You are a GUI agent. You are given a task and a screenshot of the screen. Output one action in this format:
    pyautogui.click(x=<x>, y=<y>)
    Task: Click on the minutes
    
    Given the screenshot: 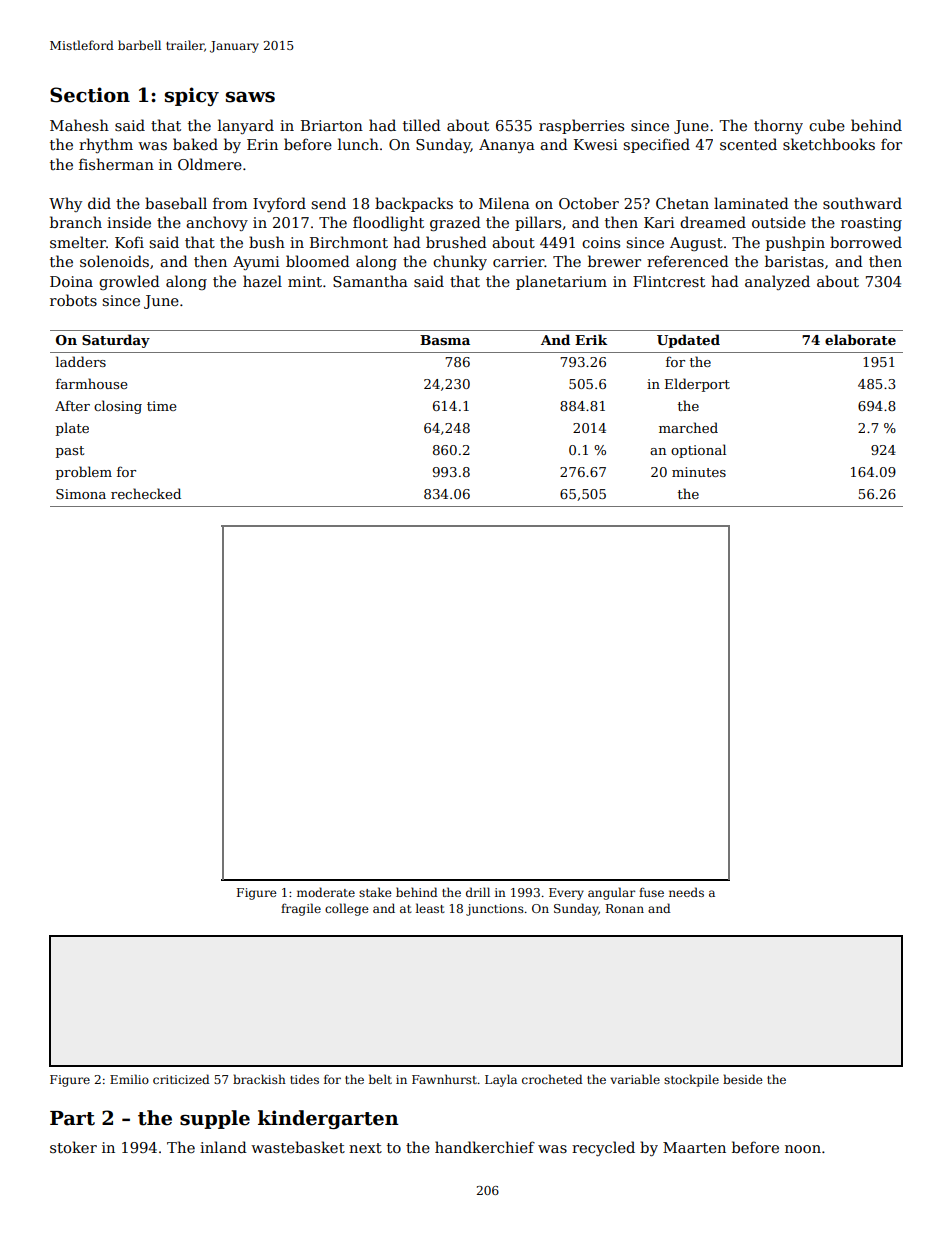 What is the action you would take?
    pyautogui.click(x=699, y=472)
